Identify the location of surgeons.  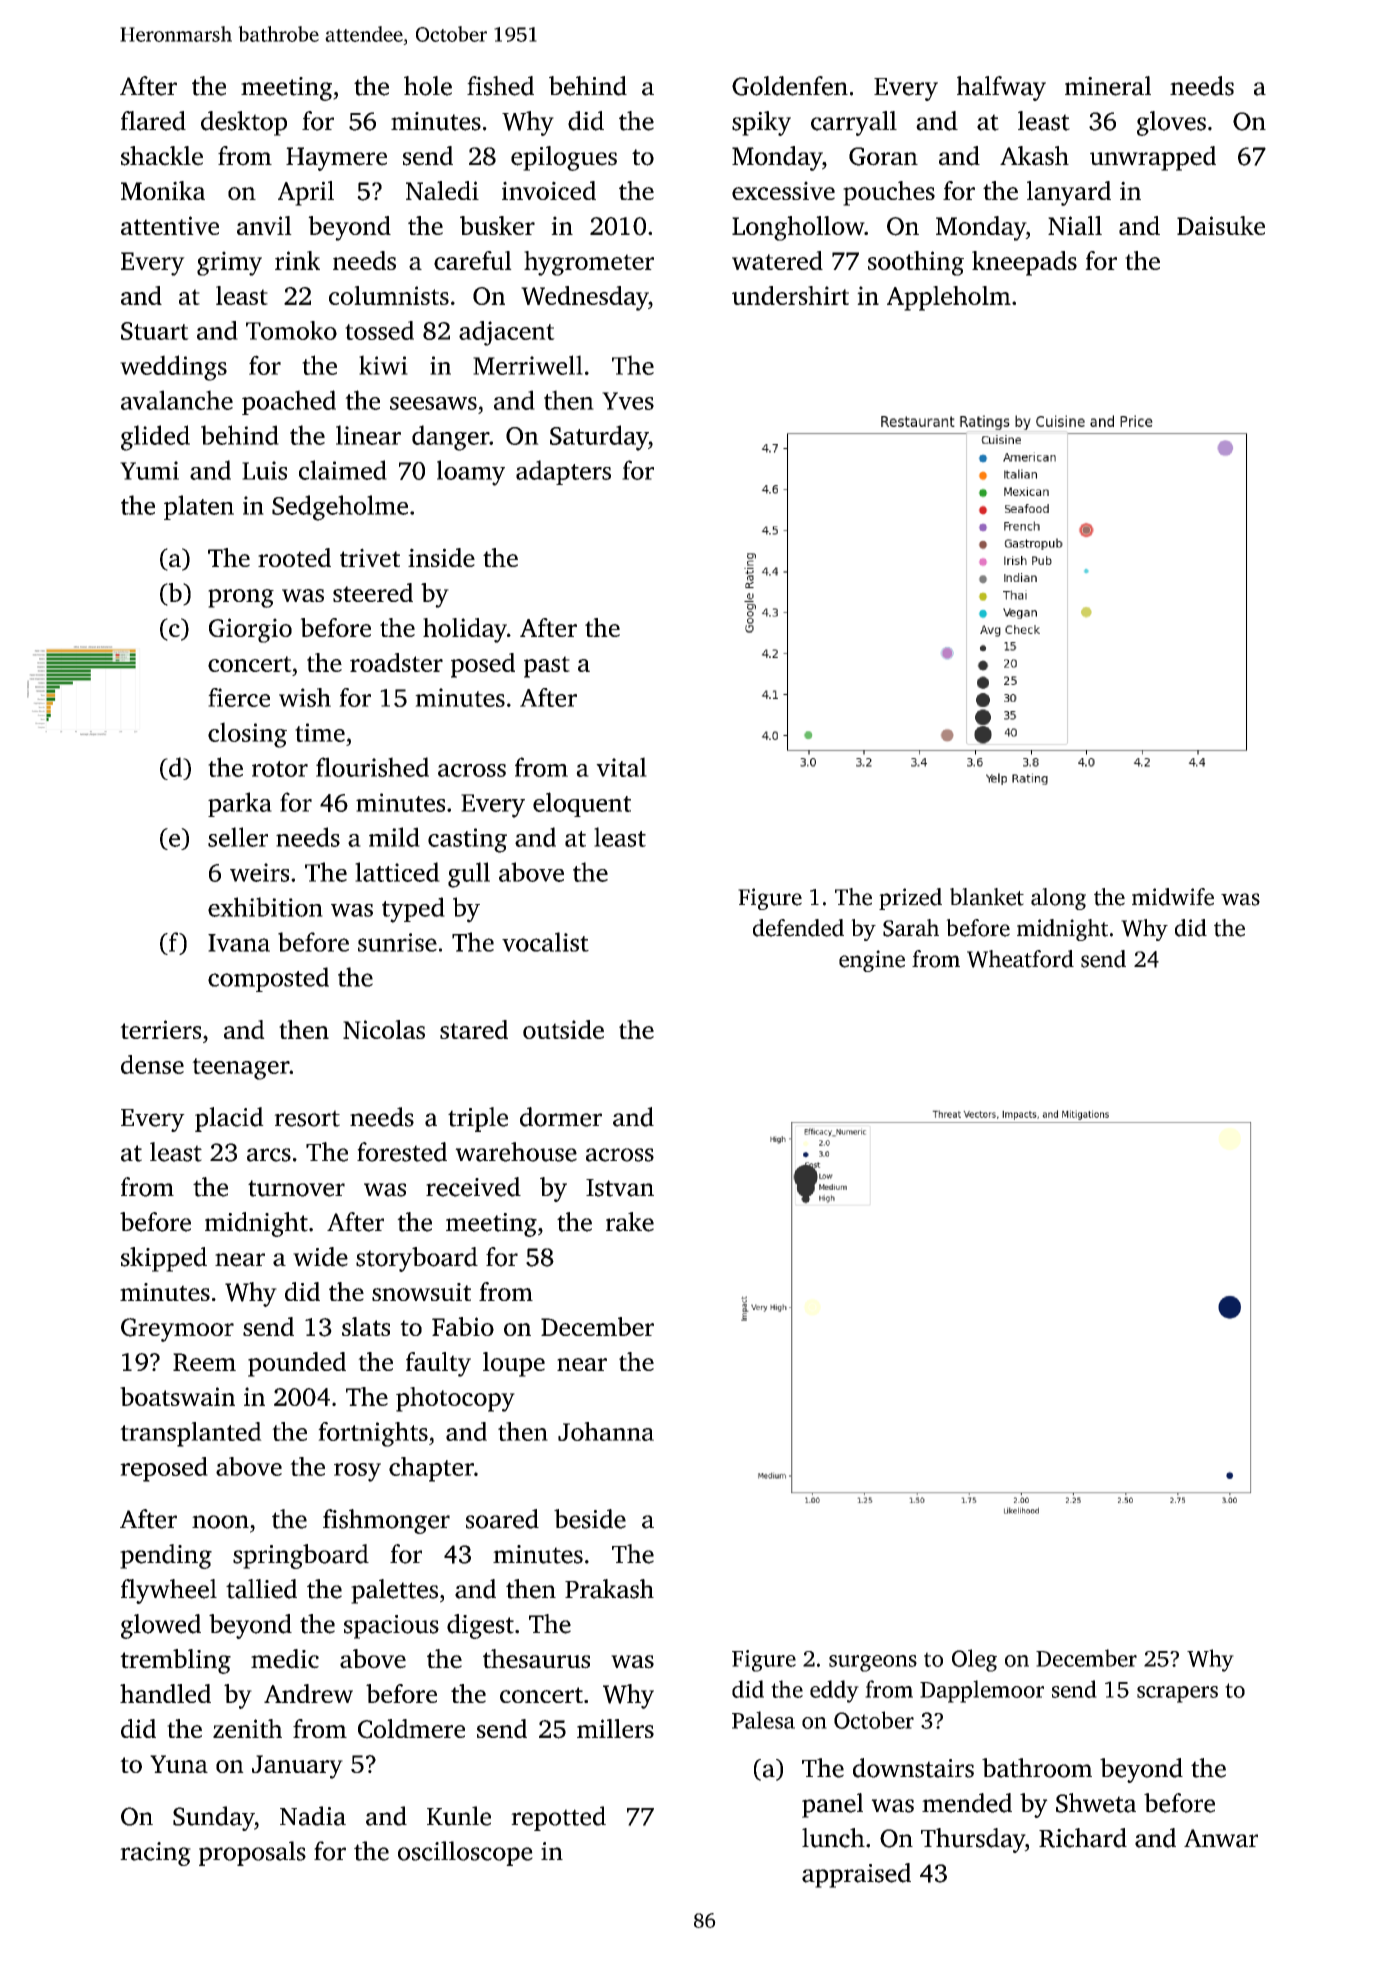
(873, 1663).
